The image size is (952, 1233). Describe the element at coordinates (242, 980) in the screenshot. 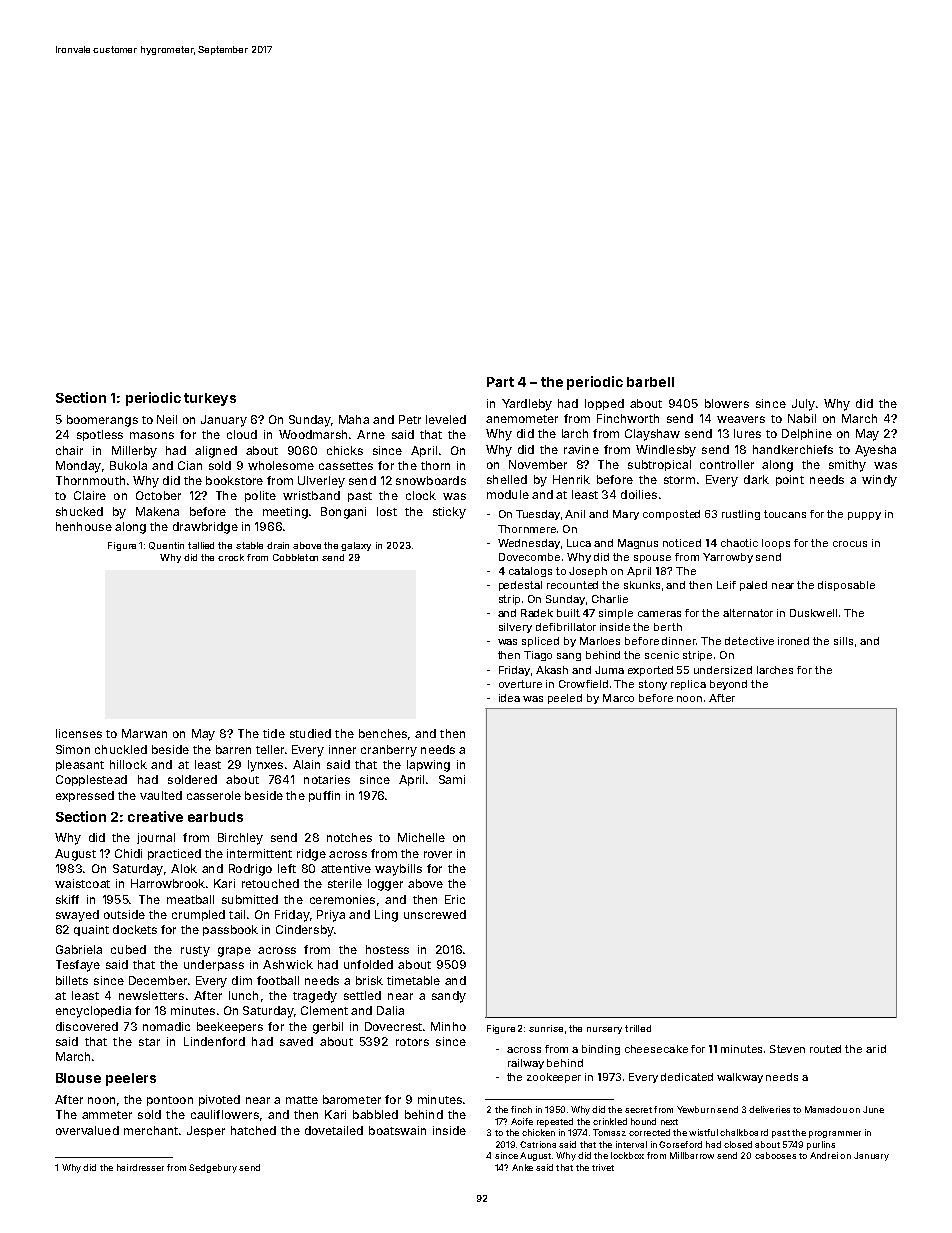

I see `dim` at that location.
